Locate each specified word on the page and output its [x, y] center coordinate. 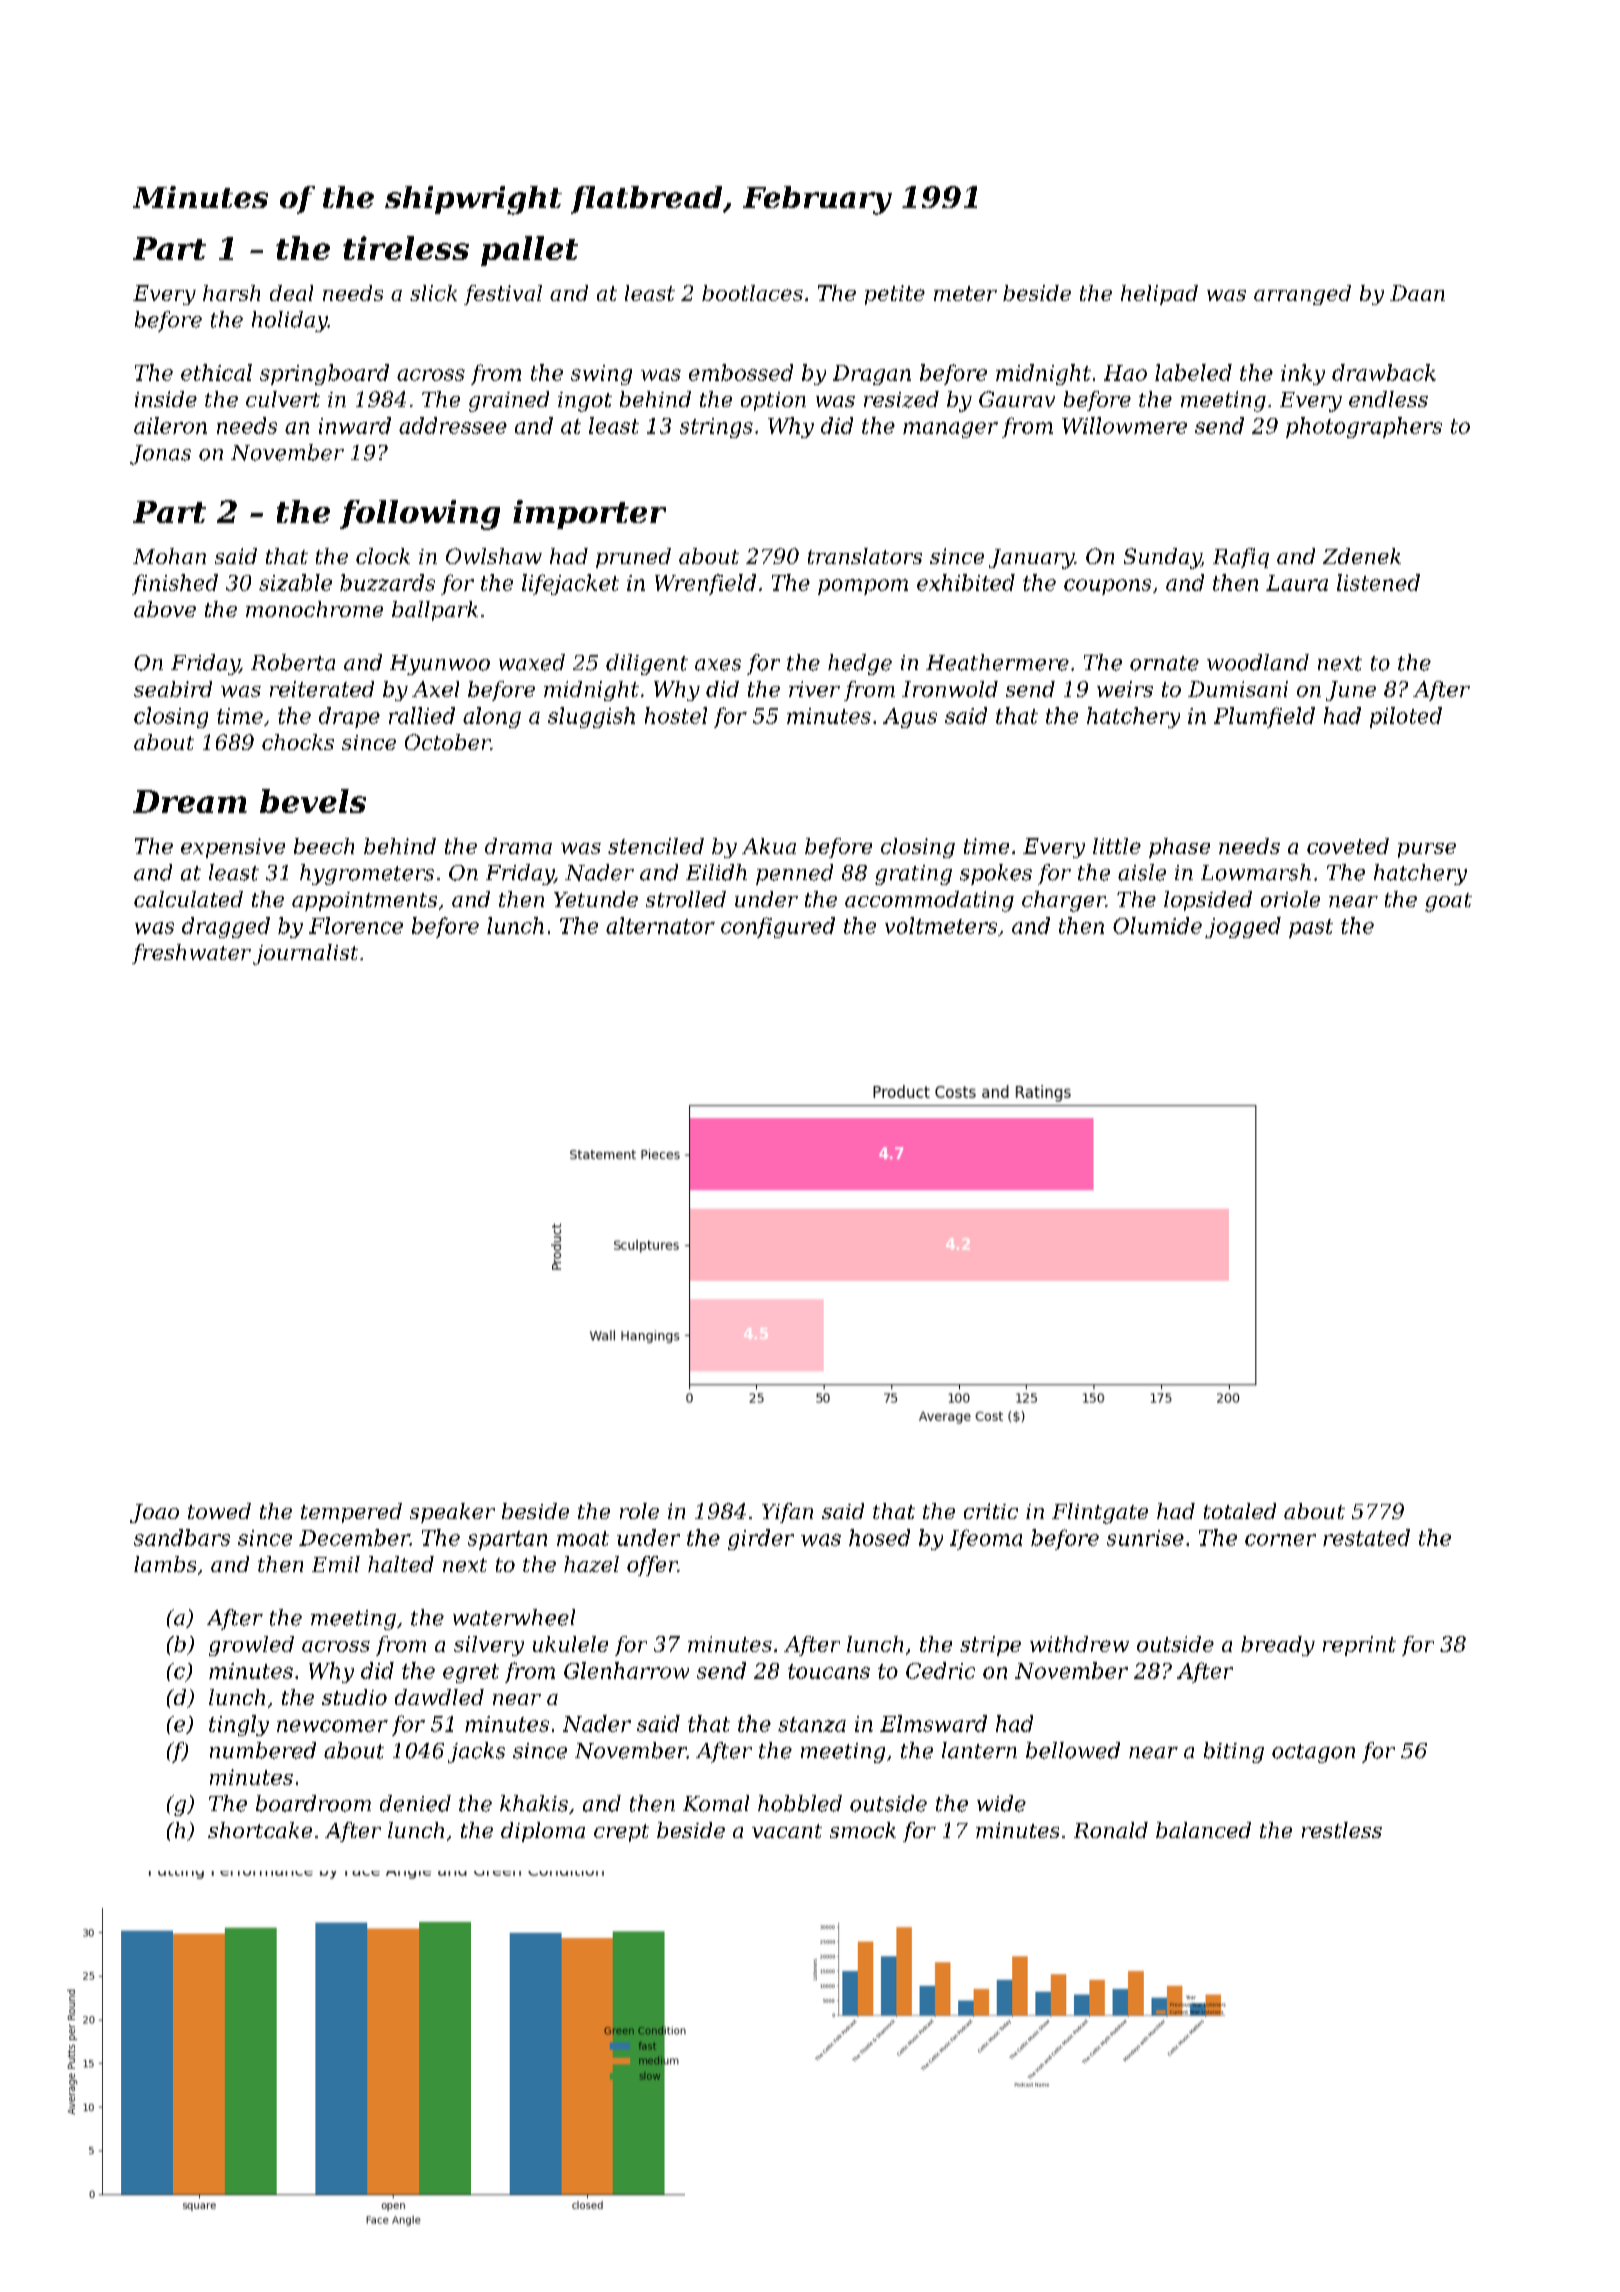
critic [991, 1511]
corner [1280, 1540]
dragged [226, 927]
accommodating [929, 901]
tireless [406, 248]
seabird [173, 689]
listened [1378, 582]
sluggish [591, 717]
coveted [1348, 846]
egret [471, 1673]
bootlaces [752, 293]
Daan [1417, 293]
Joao [154, 1513]
